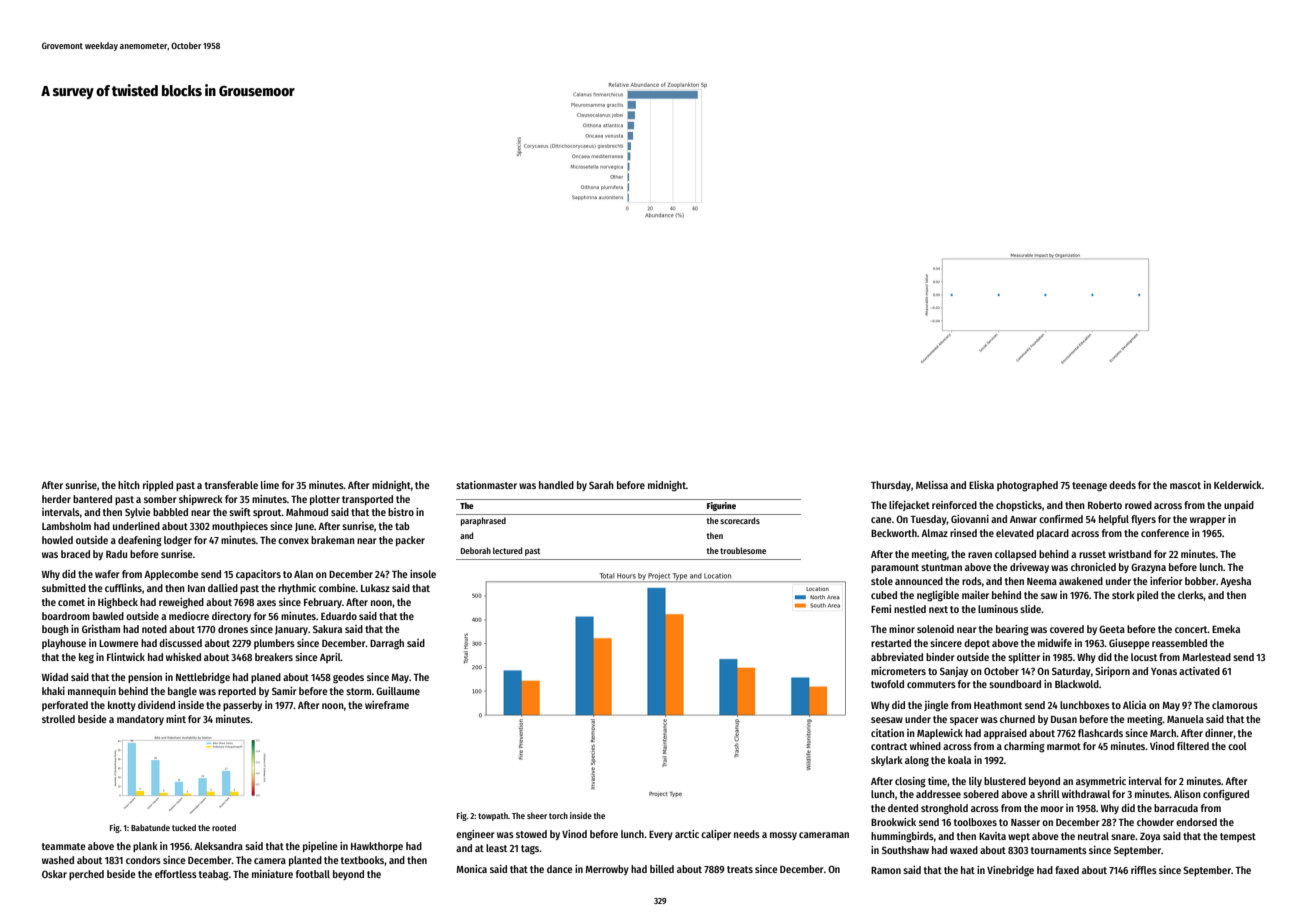 This page has width=1308, height=924. Describe the element at coordinates (607, 870) in the page. I see `Merrowby` at that location.
